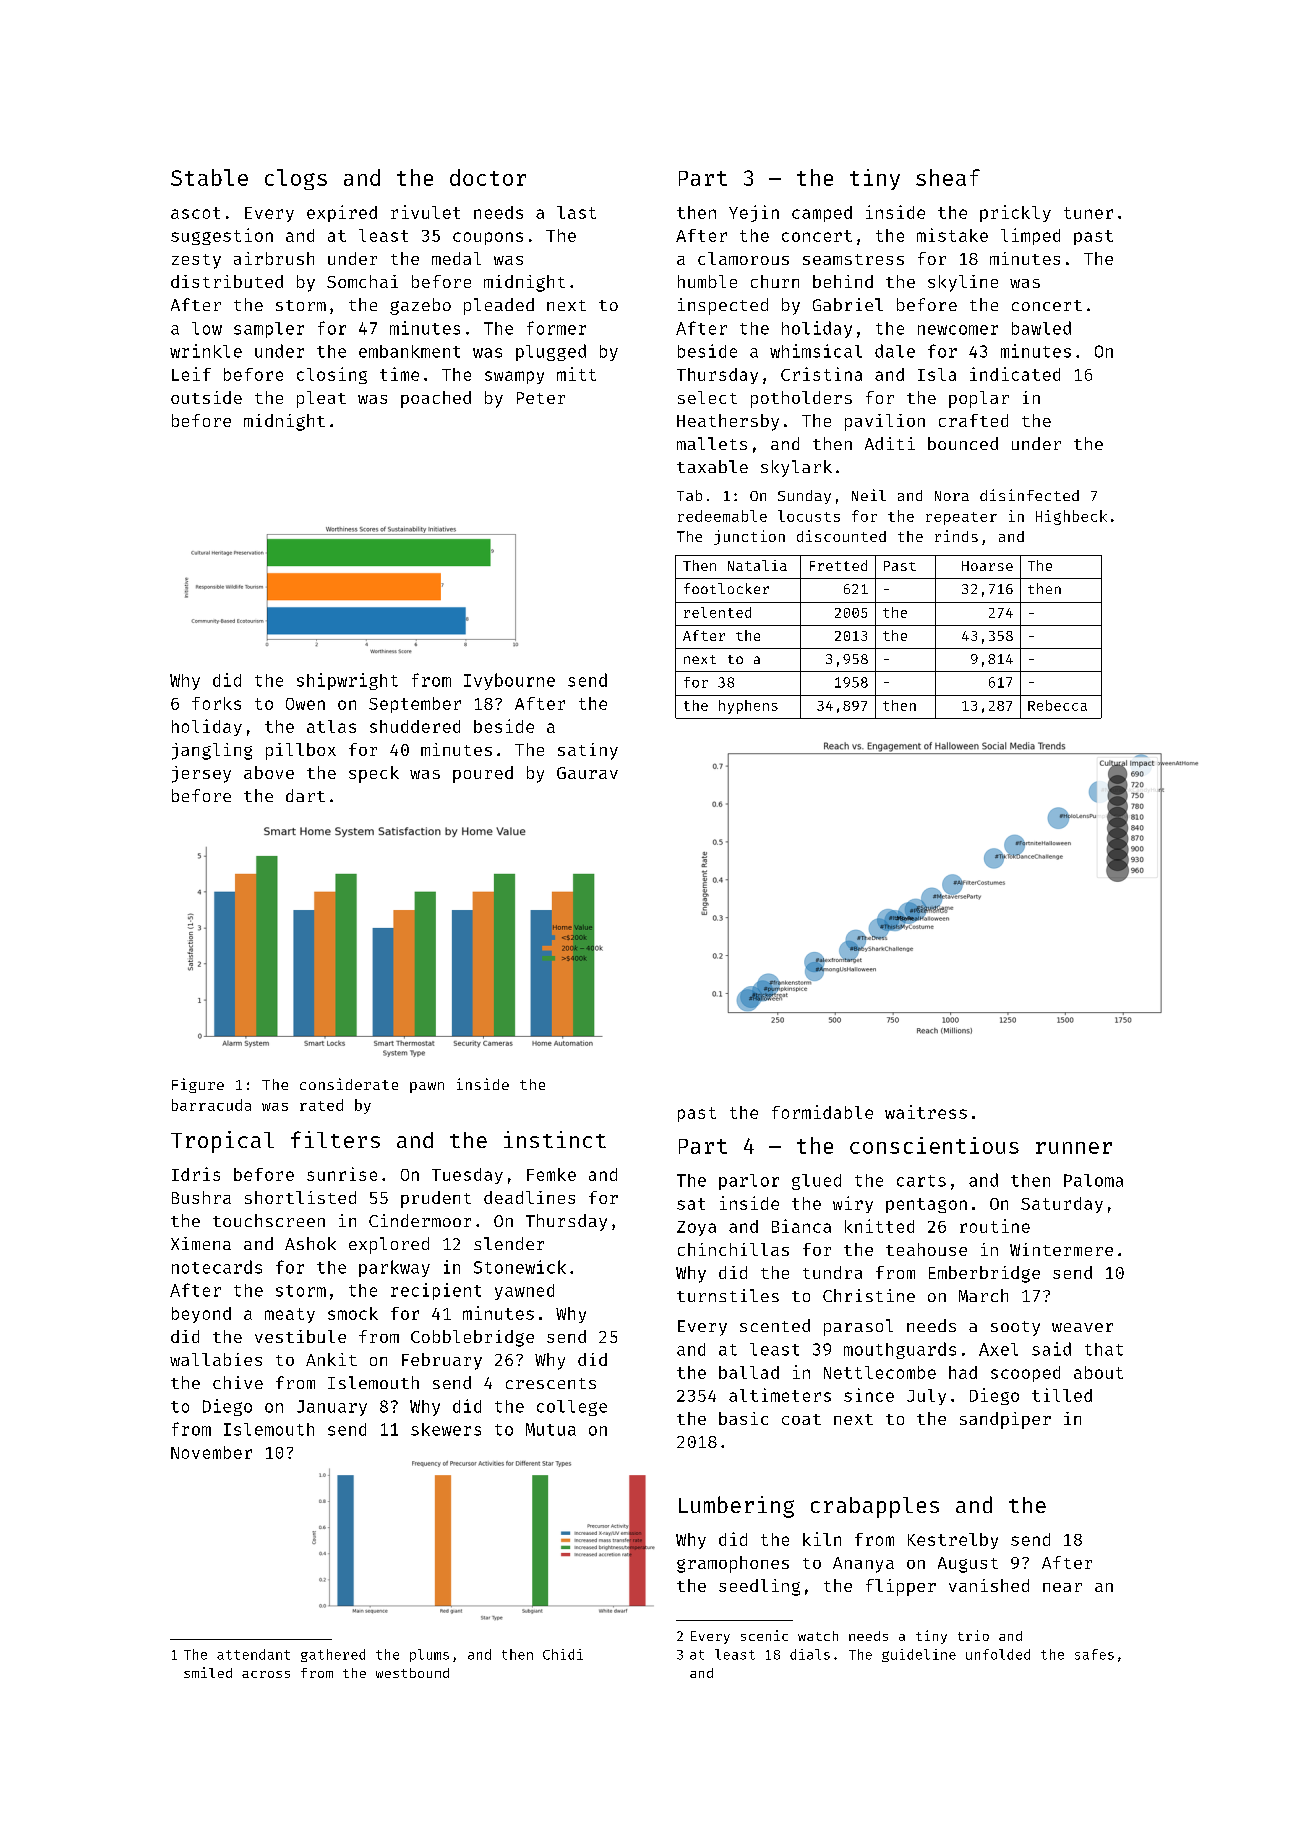 The width and height of the screenshot is (1295, 1832). I want to click on mitt, so click(576, 374).
